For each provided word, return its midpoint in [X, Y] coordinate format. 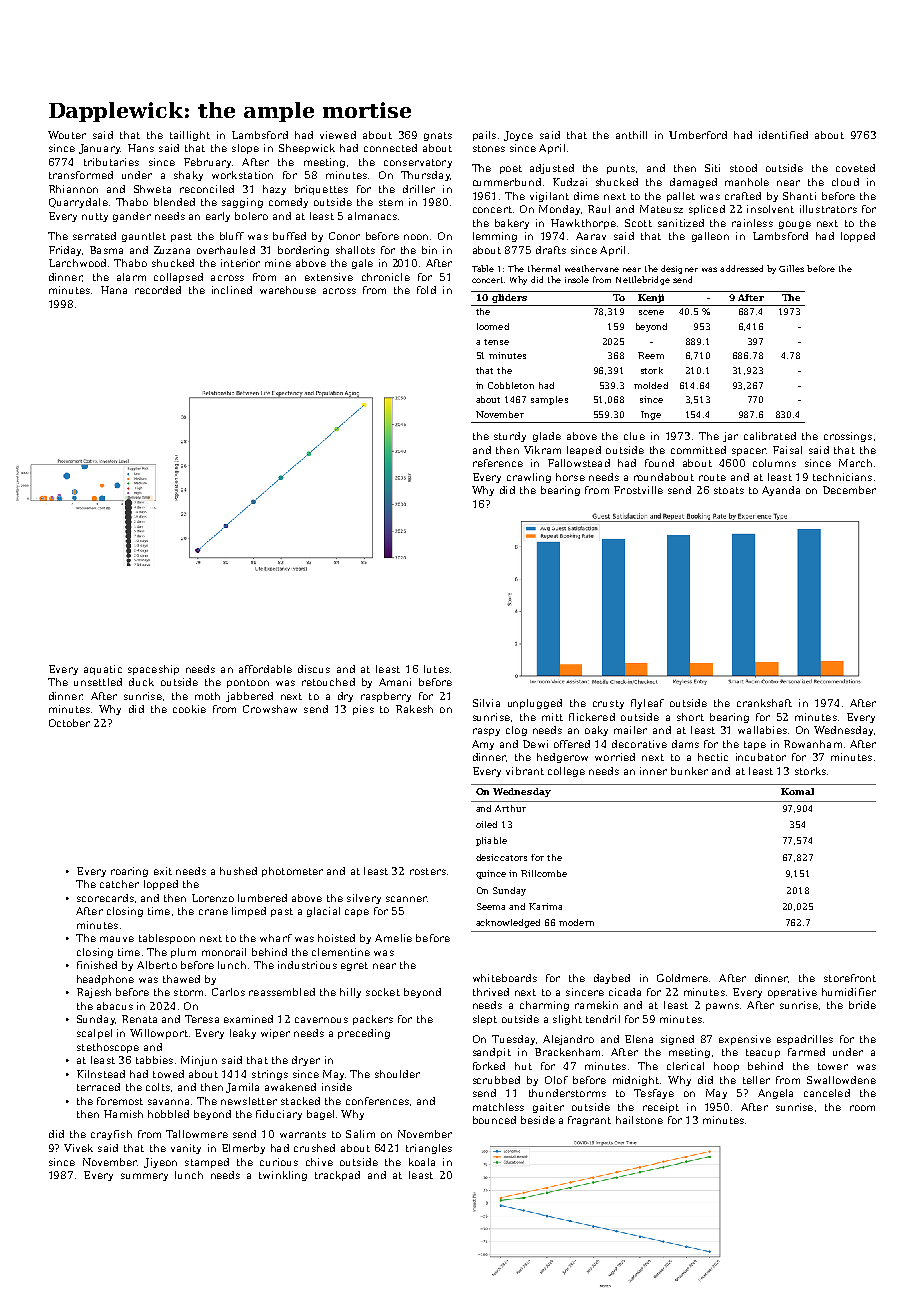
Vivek [78, 1148]
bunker [689, 771]
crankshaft [764, 703]
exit [163, 871]
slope [245, 149]
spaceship [153, 670]
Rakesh [414, 709]
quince [491, 874]
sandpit [492, 1053]
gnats [438, 136]
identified [783, 135]
